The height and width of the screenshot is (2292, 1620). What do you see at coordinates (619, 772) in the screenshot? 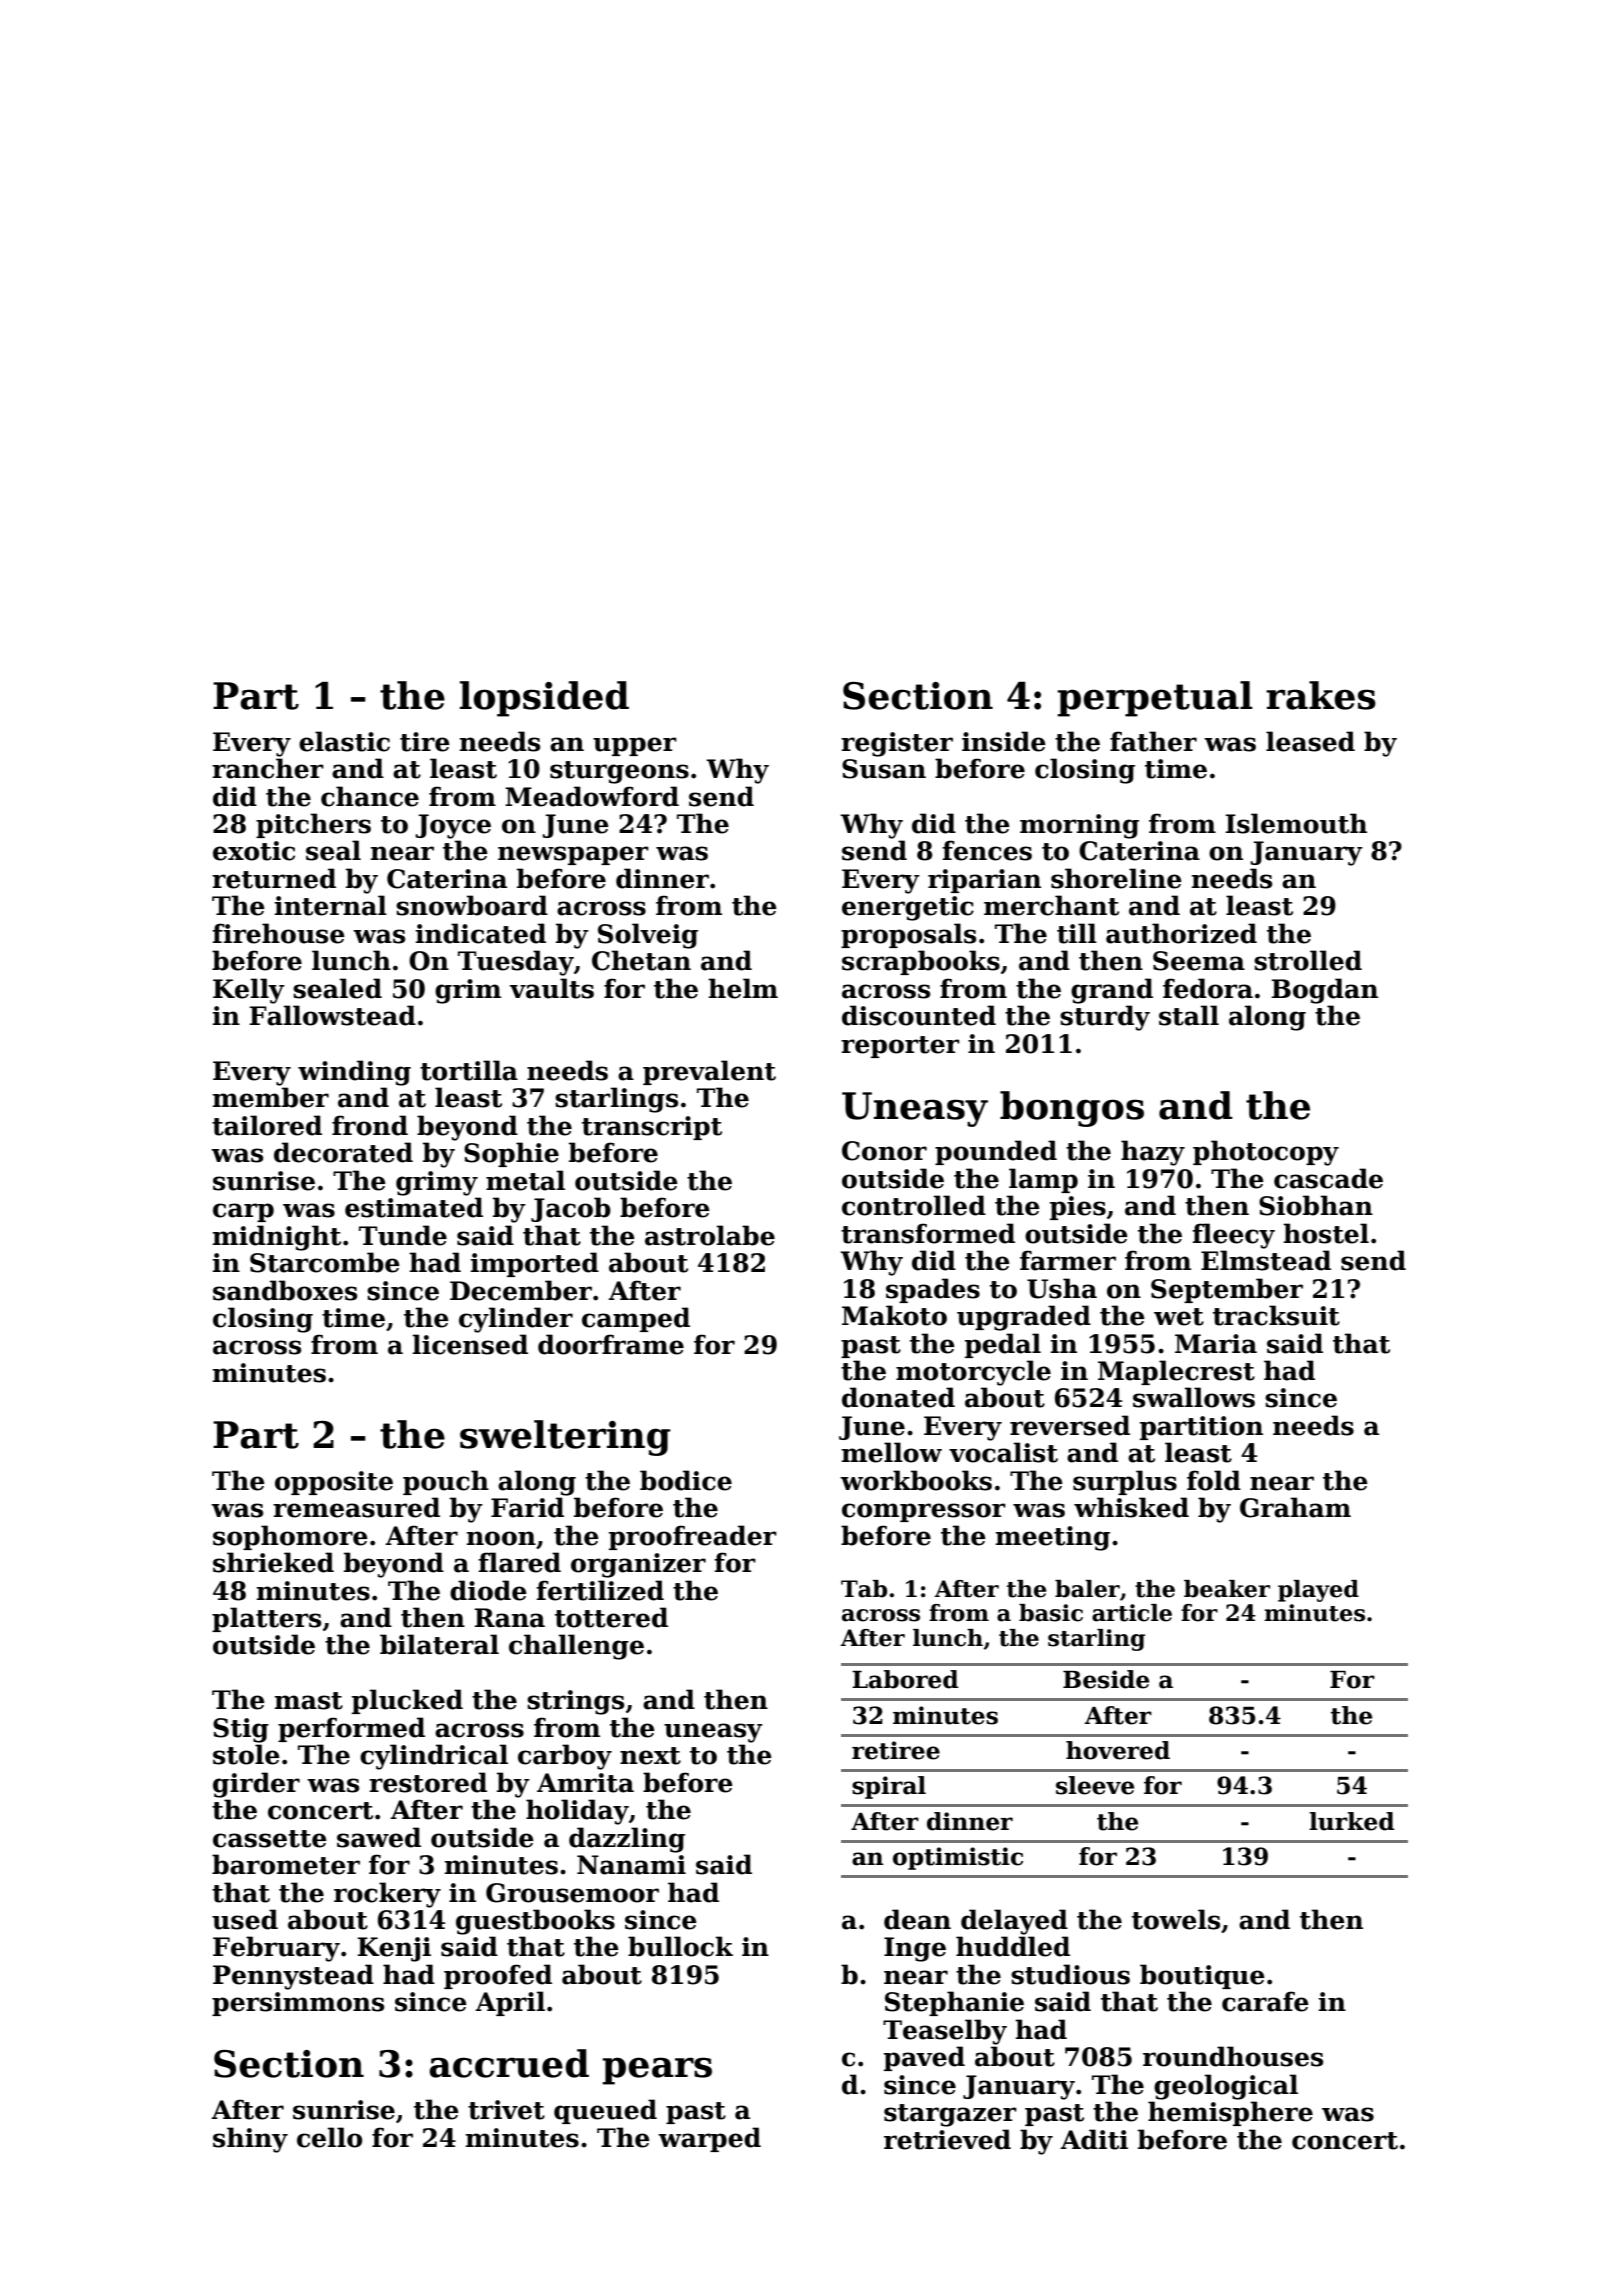
I see `sturgeons` at bounding box center [619, 772].
